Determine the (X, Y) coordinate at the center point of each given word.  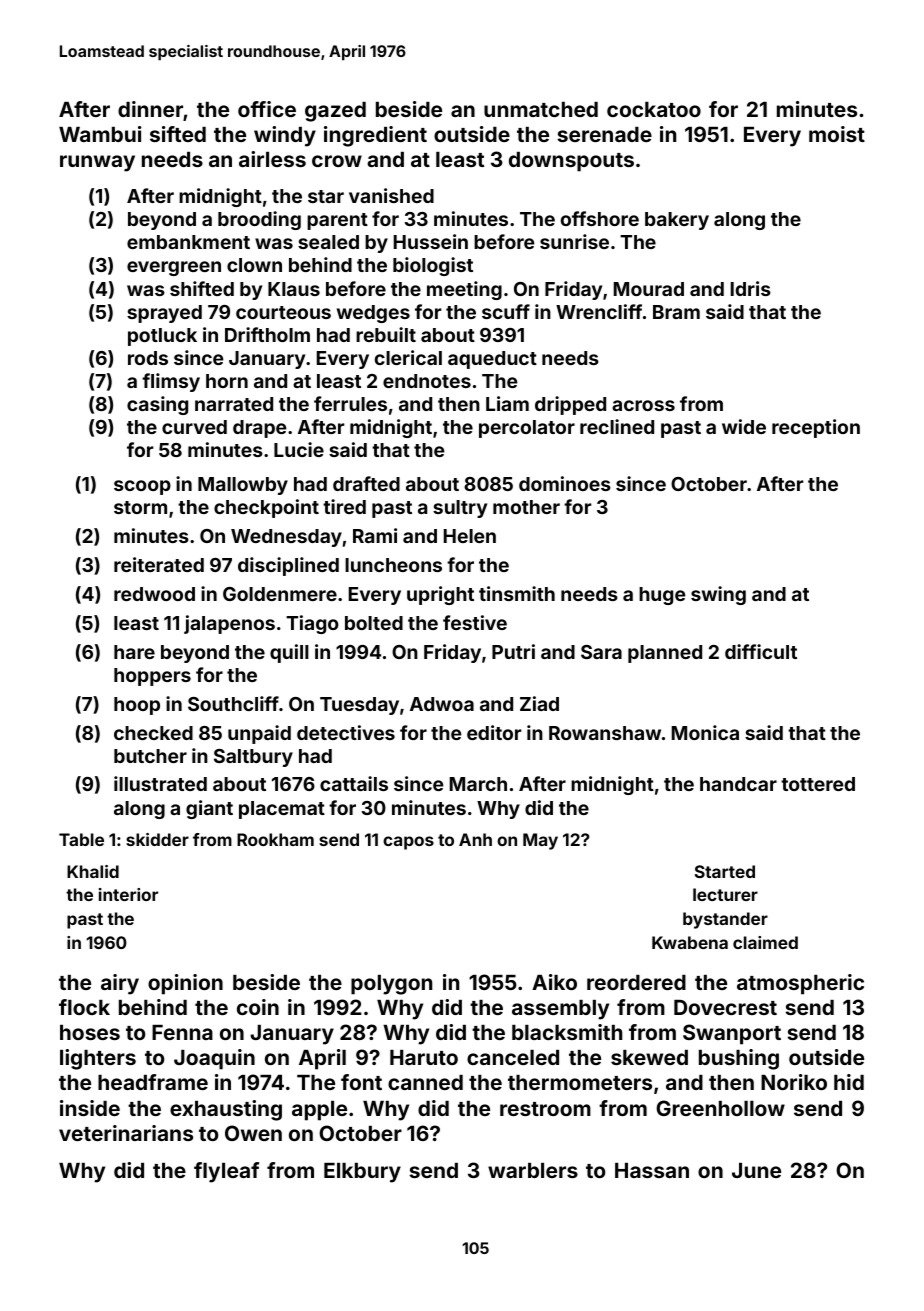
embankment (188, 242)
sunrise (574, 241)
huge (662, 596)
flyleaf (226, 1172)
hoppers (152, 677)
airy (120, 984)
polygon (391, 985)
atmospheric (800, 984)
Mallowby (243, 486)
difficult (761, 651)
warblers (533, 1170)
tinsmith (517, 593)
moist (837, 134)
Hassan (652, 1170)
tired (344, 506)
